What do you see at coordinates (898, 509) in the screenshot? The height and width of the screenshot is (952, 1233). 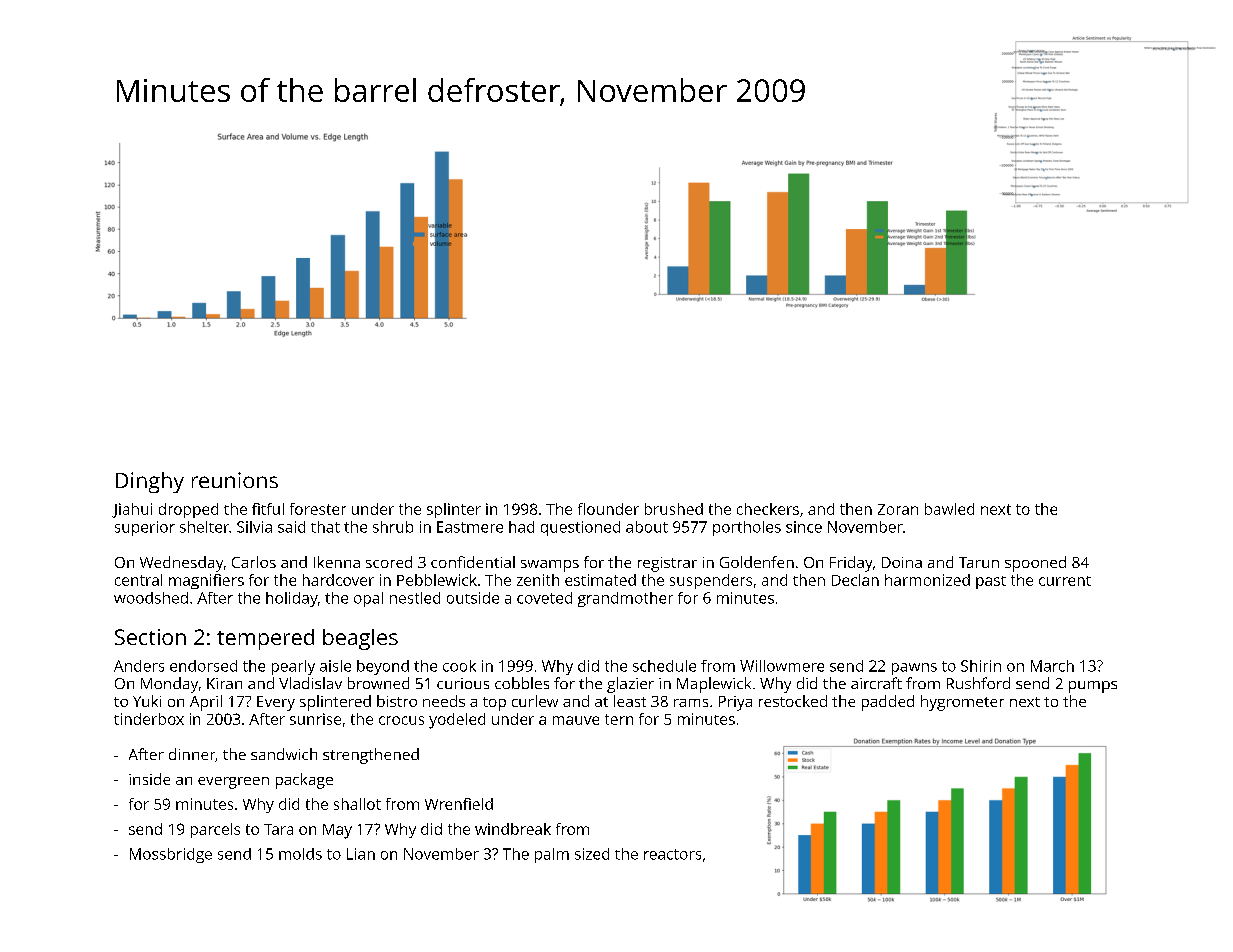 I see `Zoran` at bounding box center [898, 509].
